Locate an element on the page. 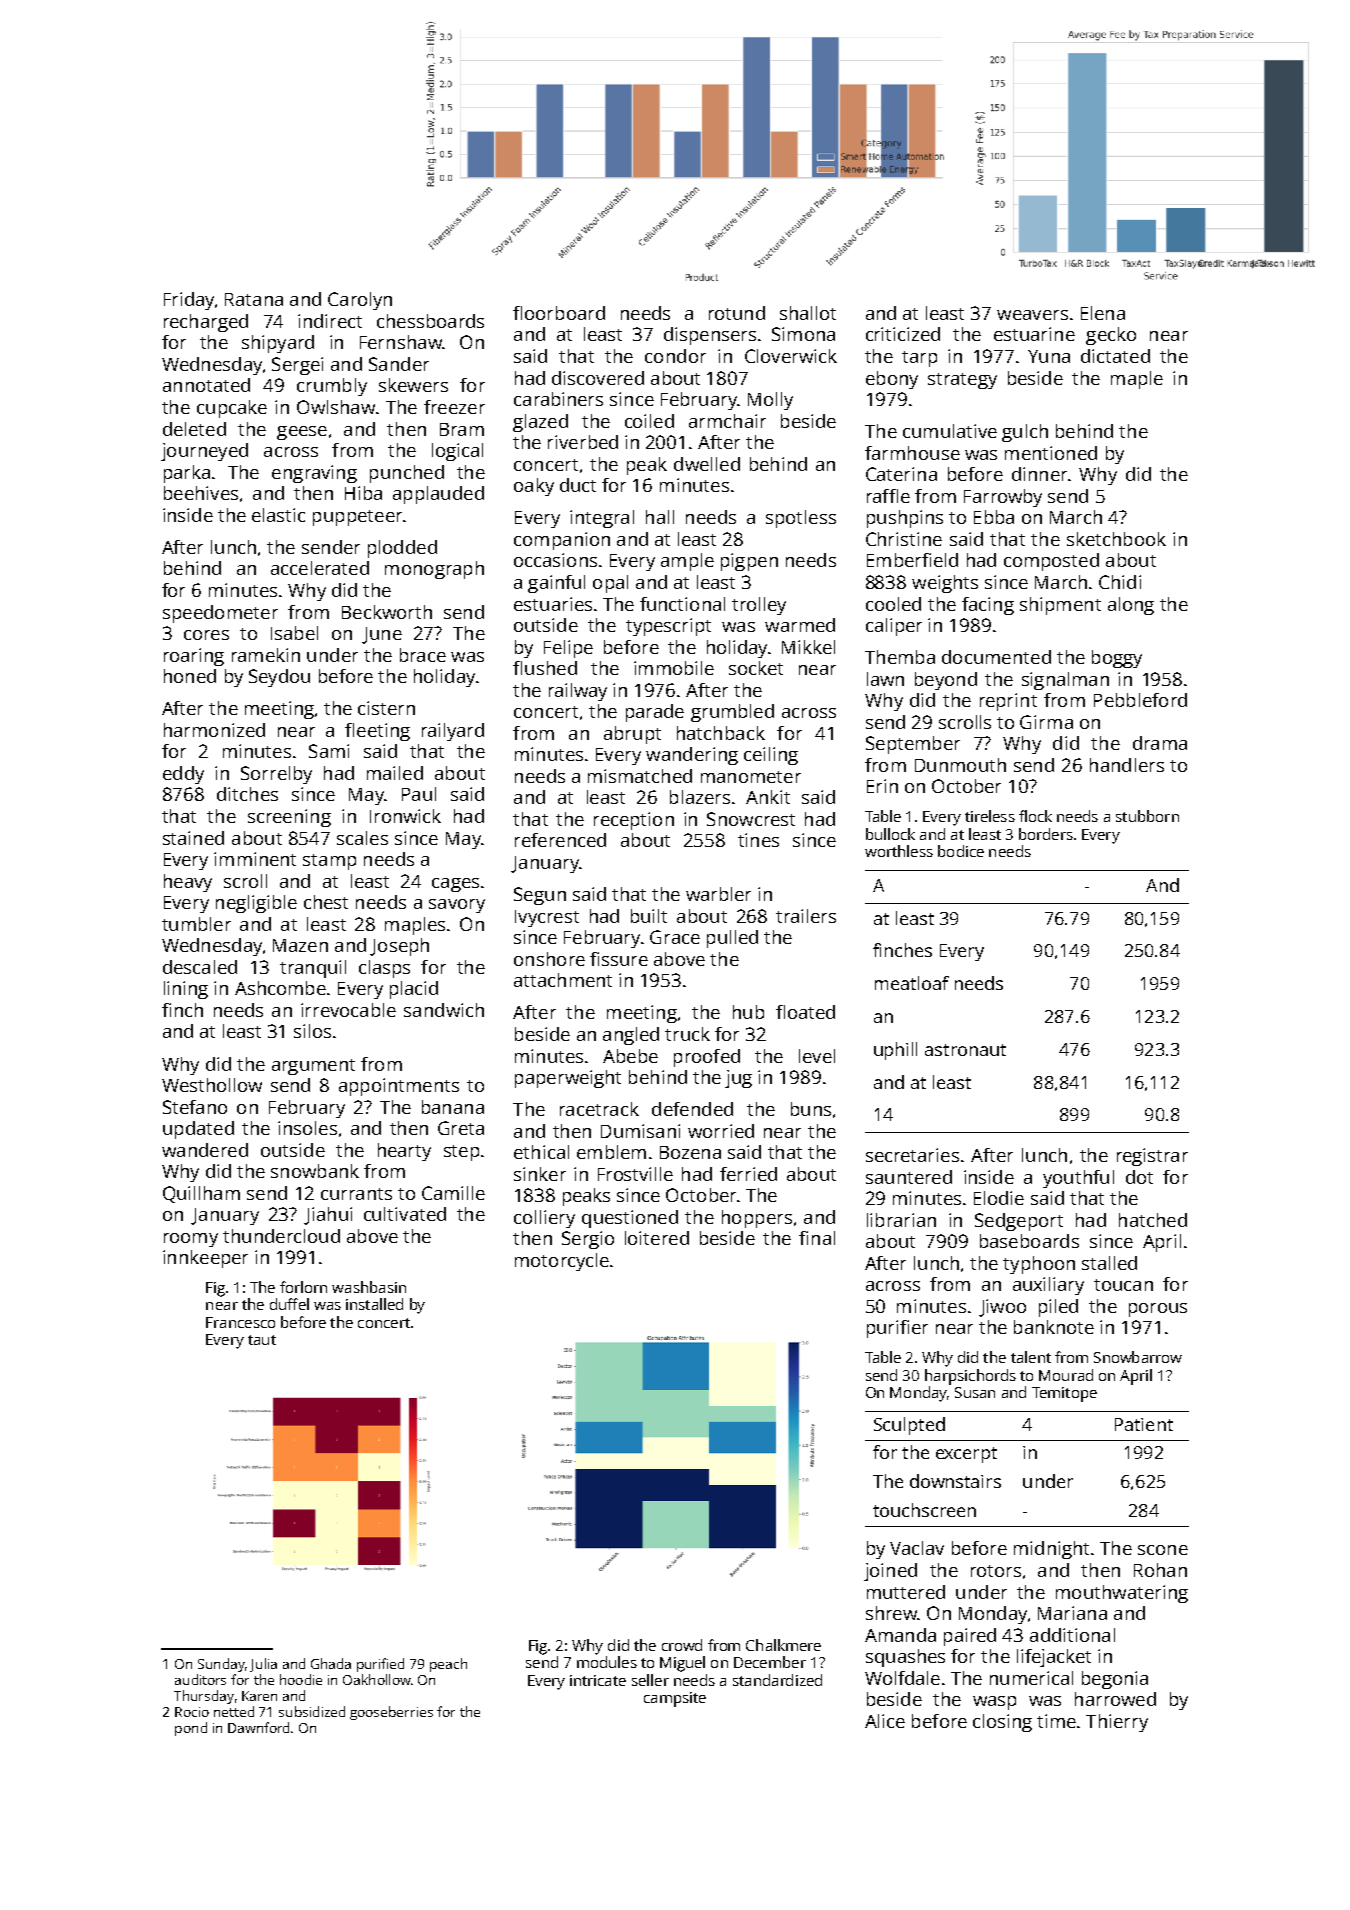 This image has height=1910, width=1350. clasps is located at coordinates (384, 969).
